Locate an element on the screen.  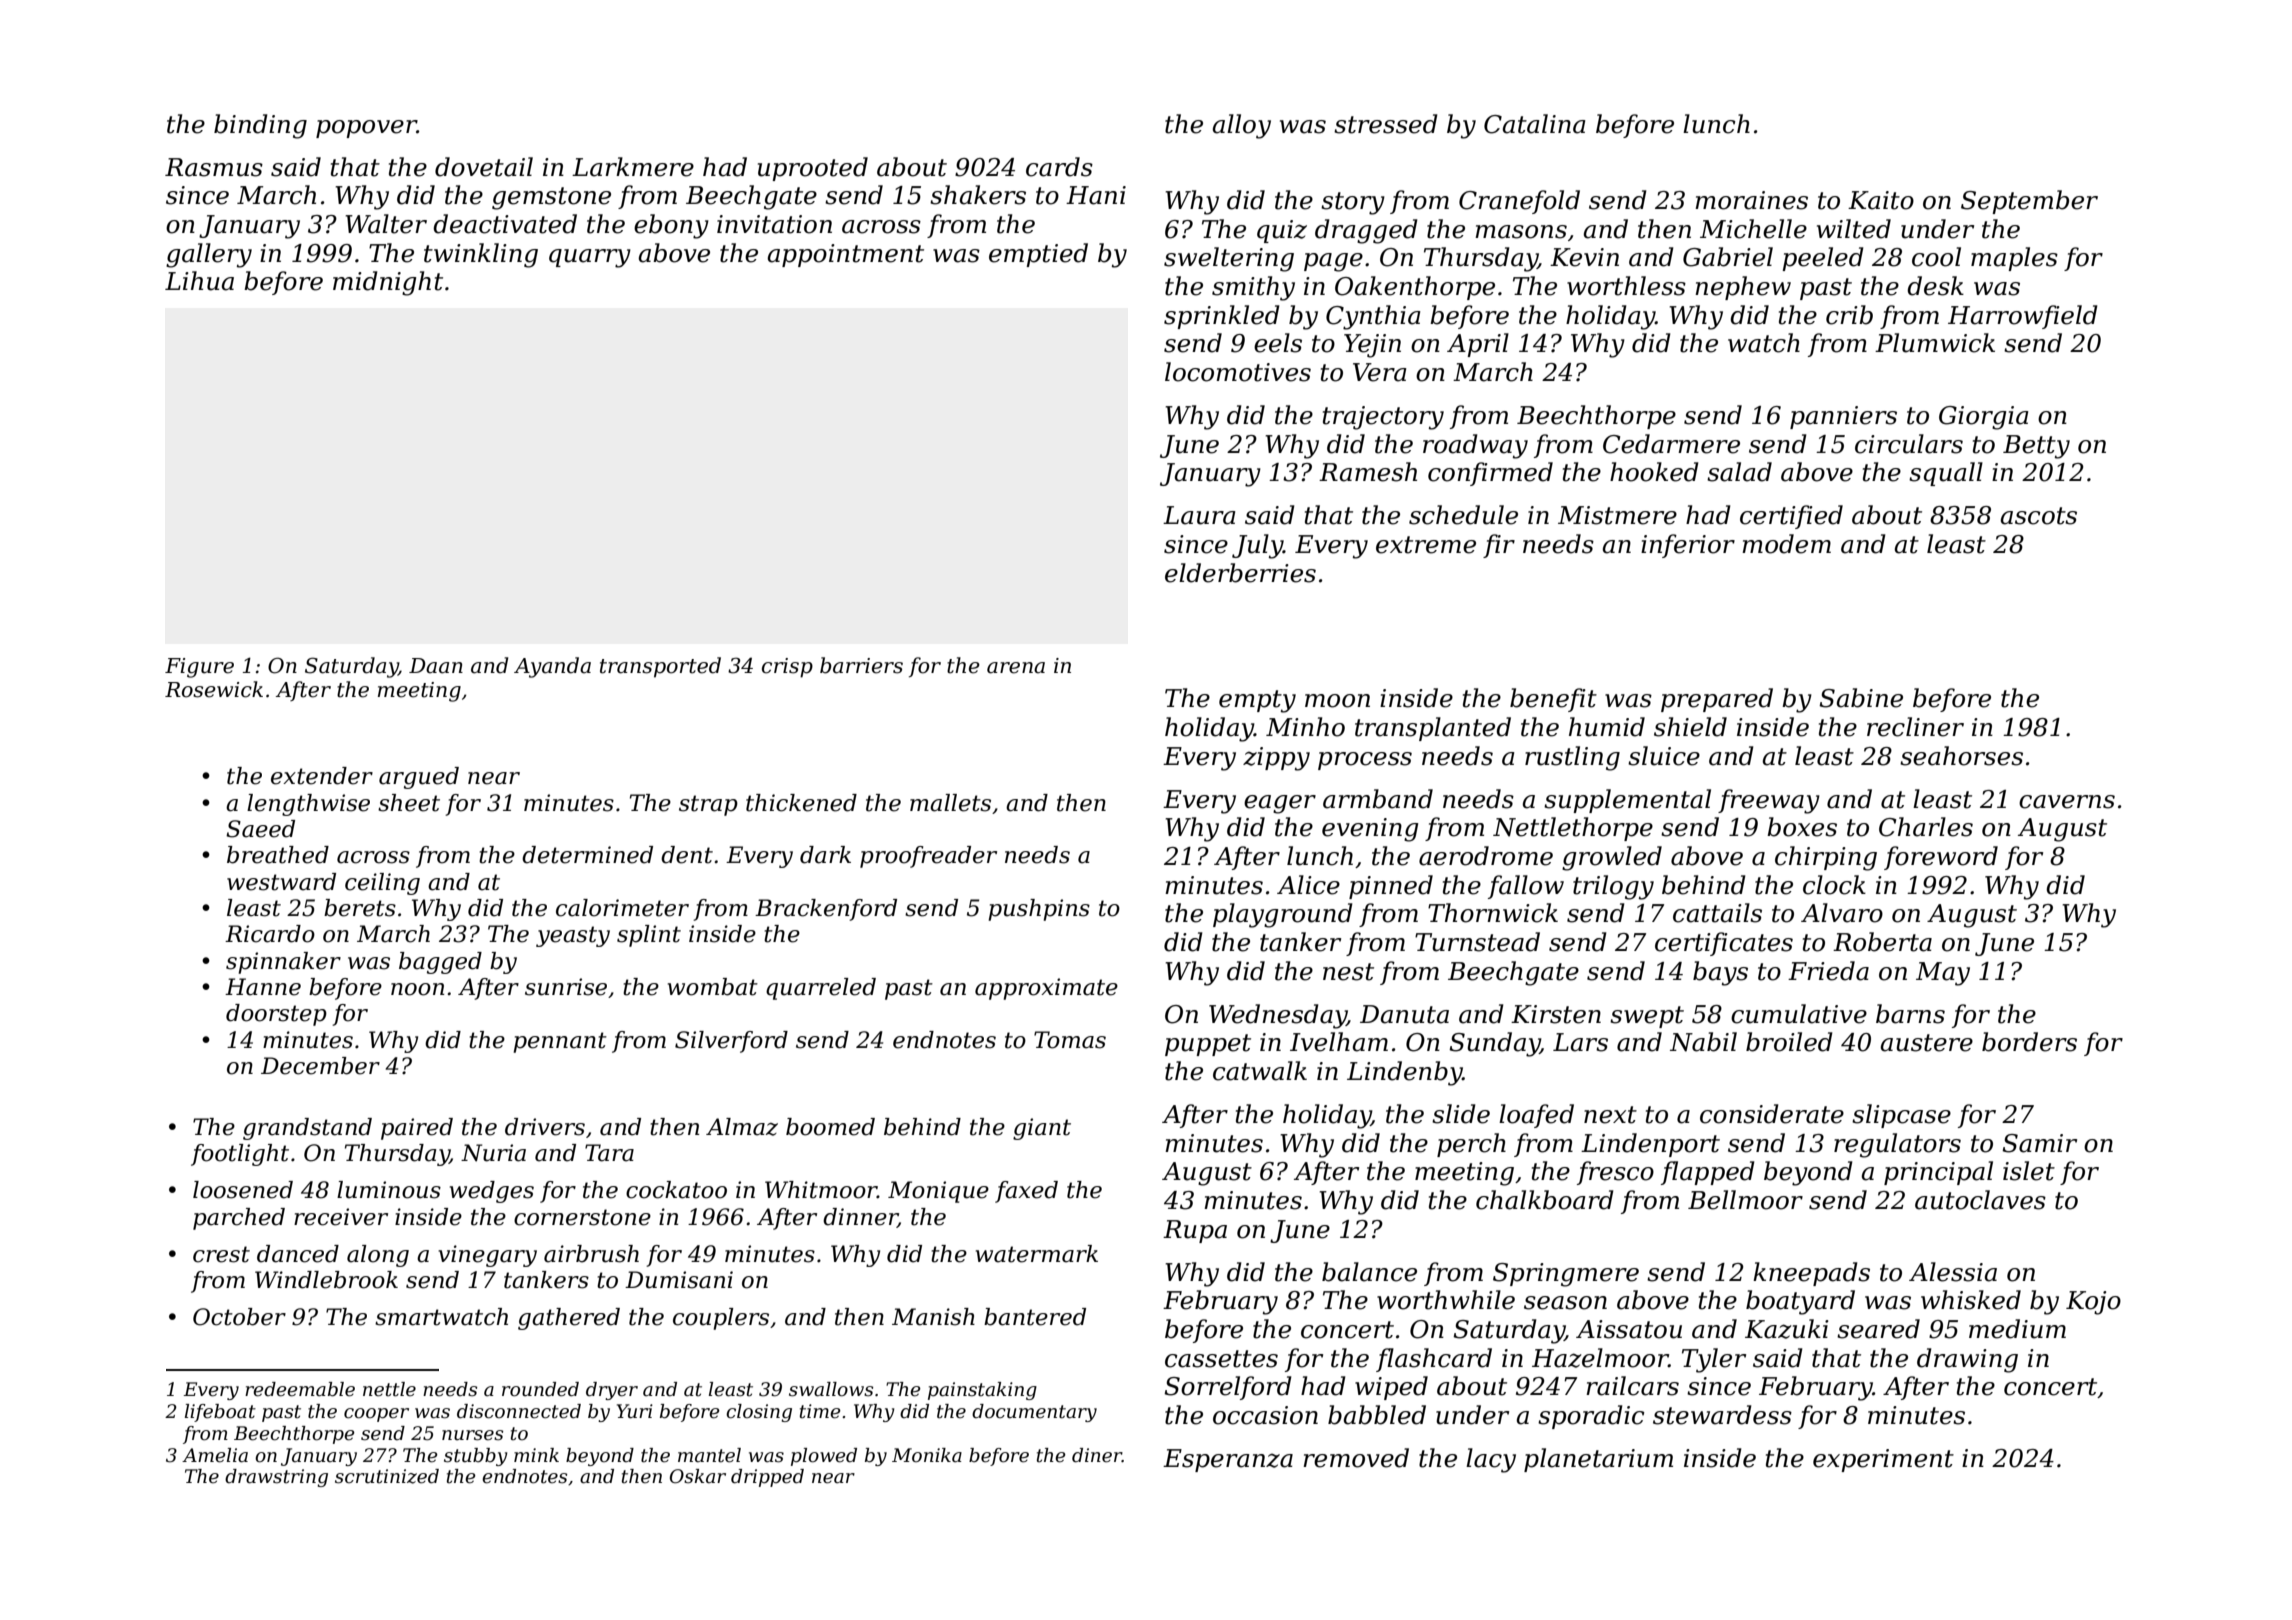
Tomas is located at coordinates (1070, 1040).
